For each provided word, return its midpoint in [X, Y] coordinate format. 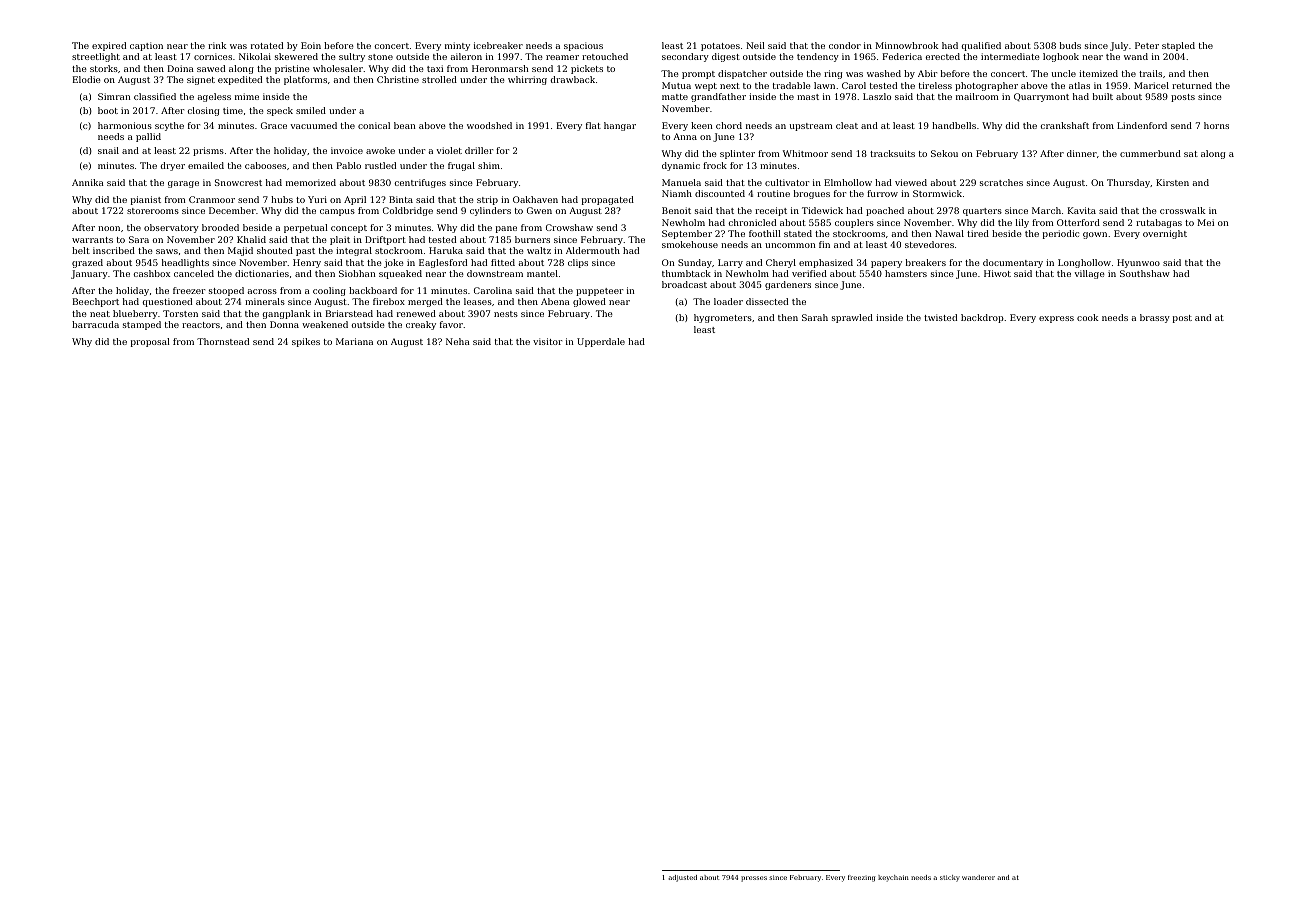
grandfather [718, 97]
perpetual [306, 228]
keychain [893, 878]
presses [754, 879]
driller [479, 150]
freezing [861, 878]
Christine [398, 79]
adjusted [682, 878]
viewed [911, 182]
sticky [950, 878]
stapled [1178, 46]
